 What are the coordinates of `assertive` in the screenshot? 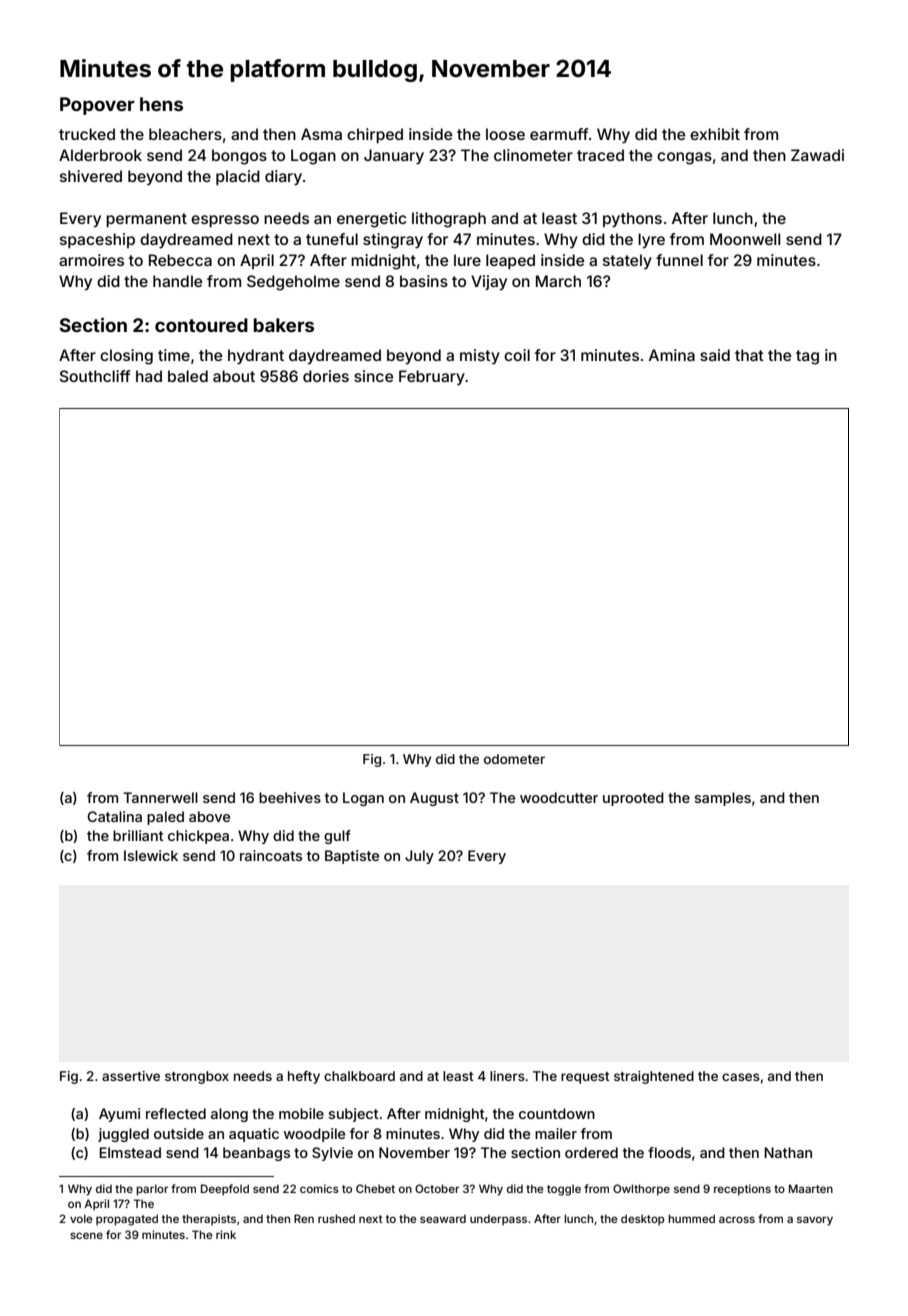 It's located at (131, 1076).
